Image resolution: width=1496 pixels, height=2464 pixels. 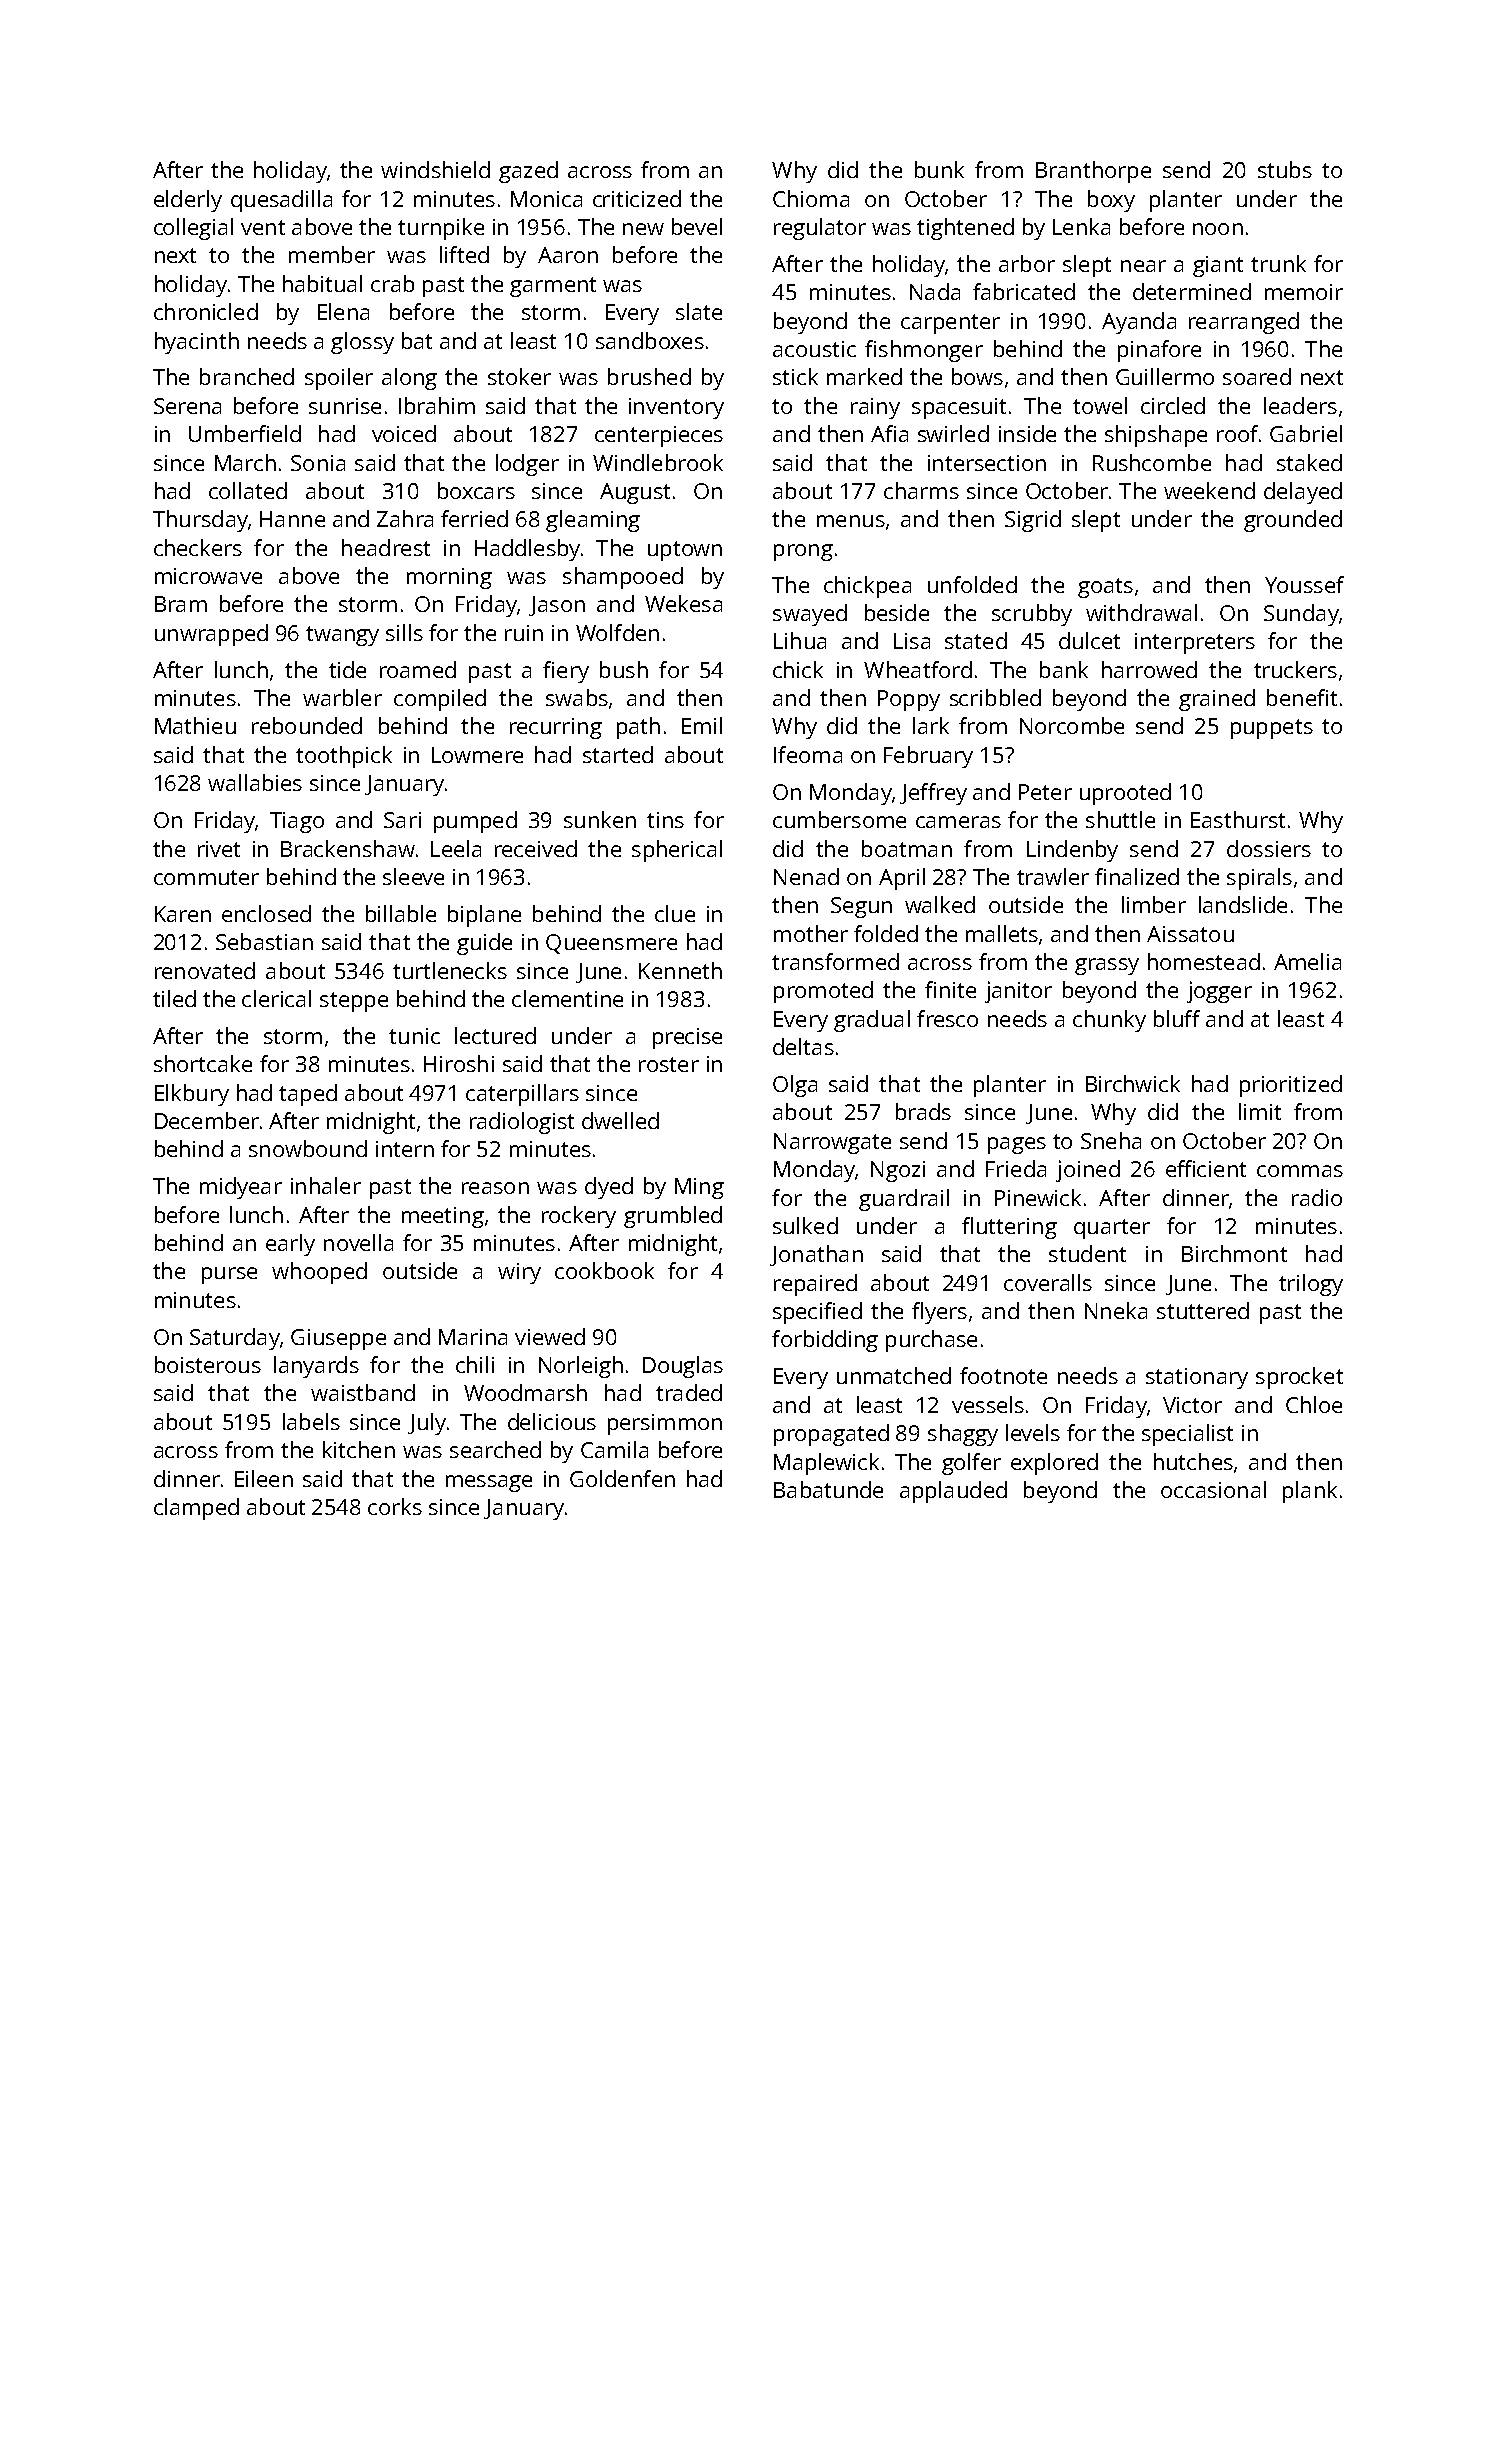 I want to click on interpreters, so click(x=1195, y=643).
